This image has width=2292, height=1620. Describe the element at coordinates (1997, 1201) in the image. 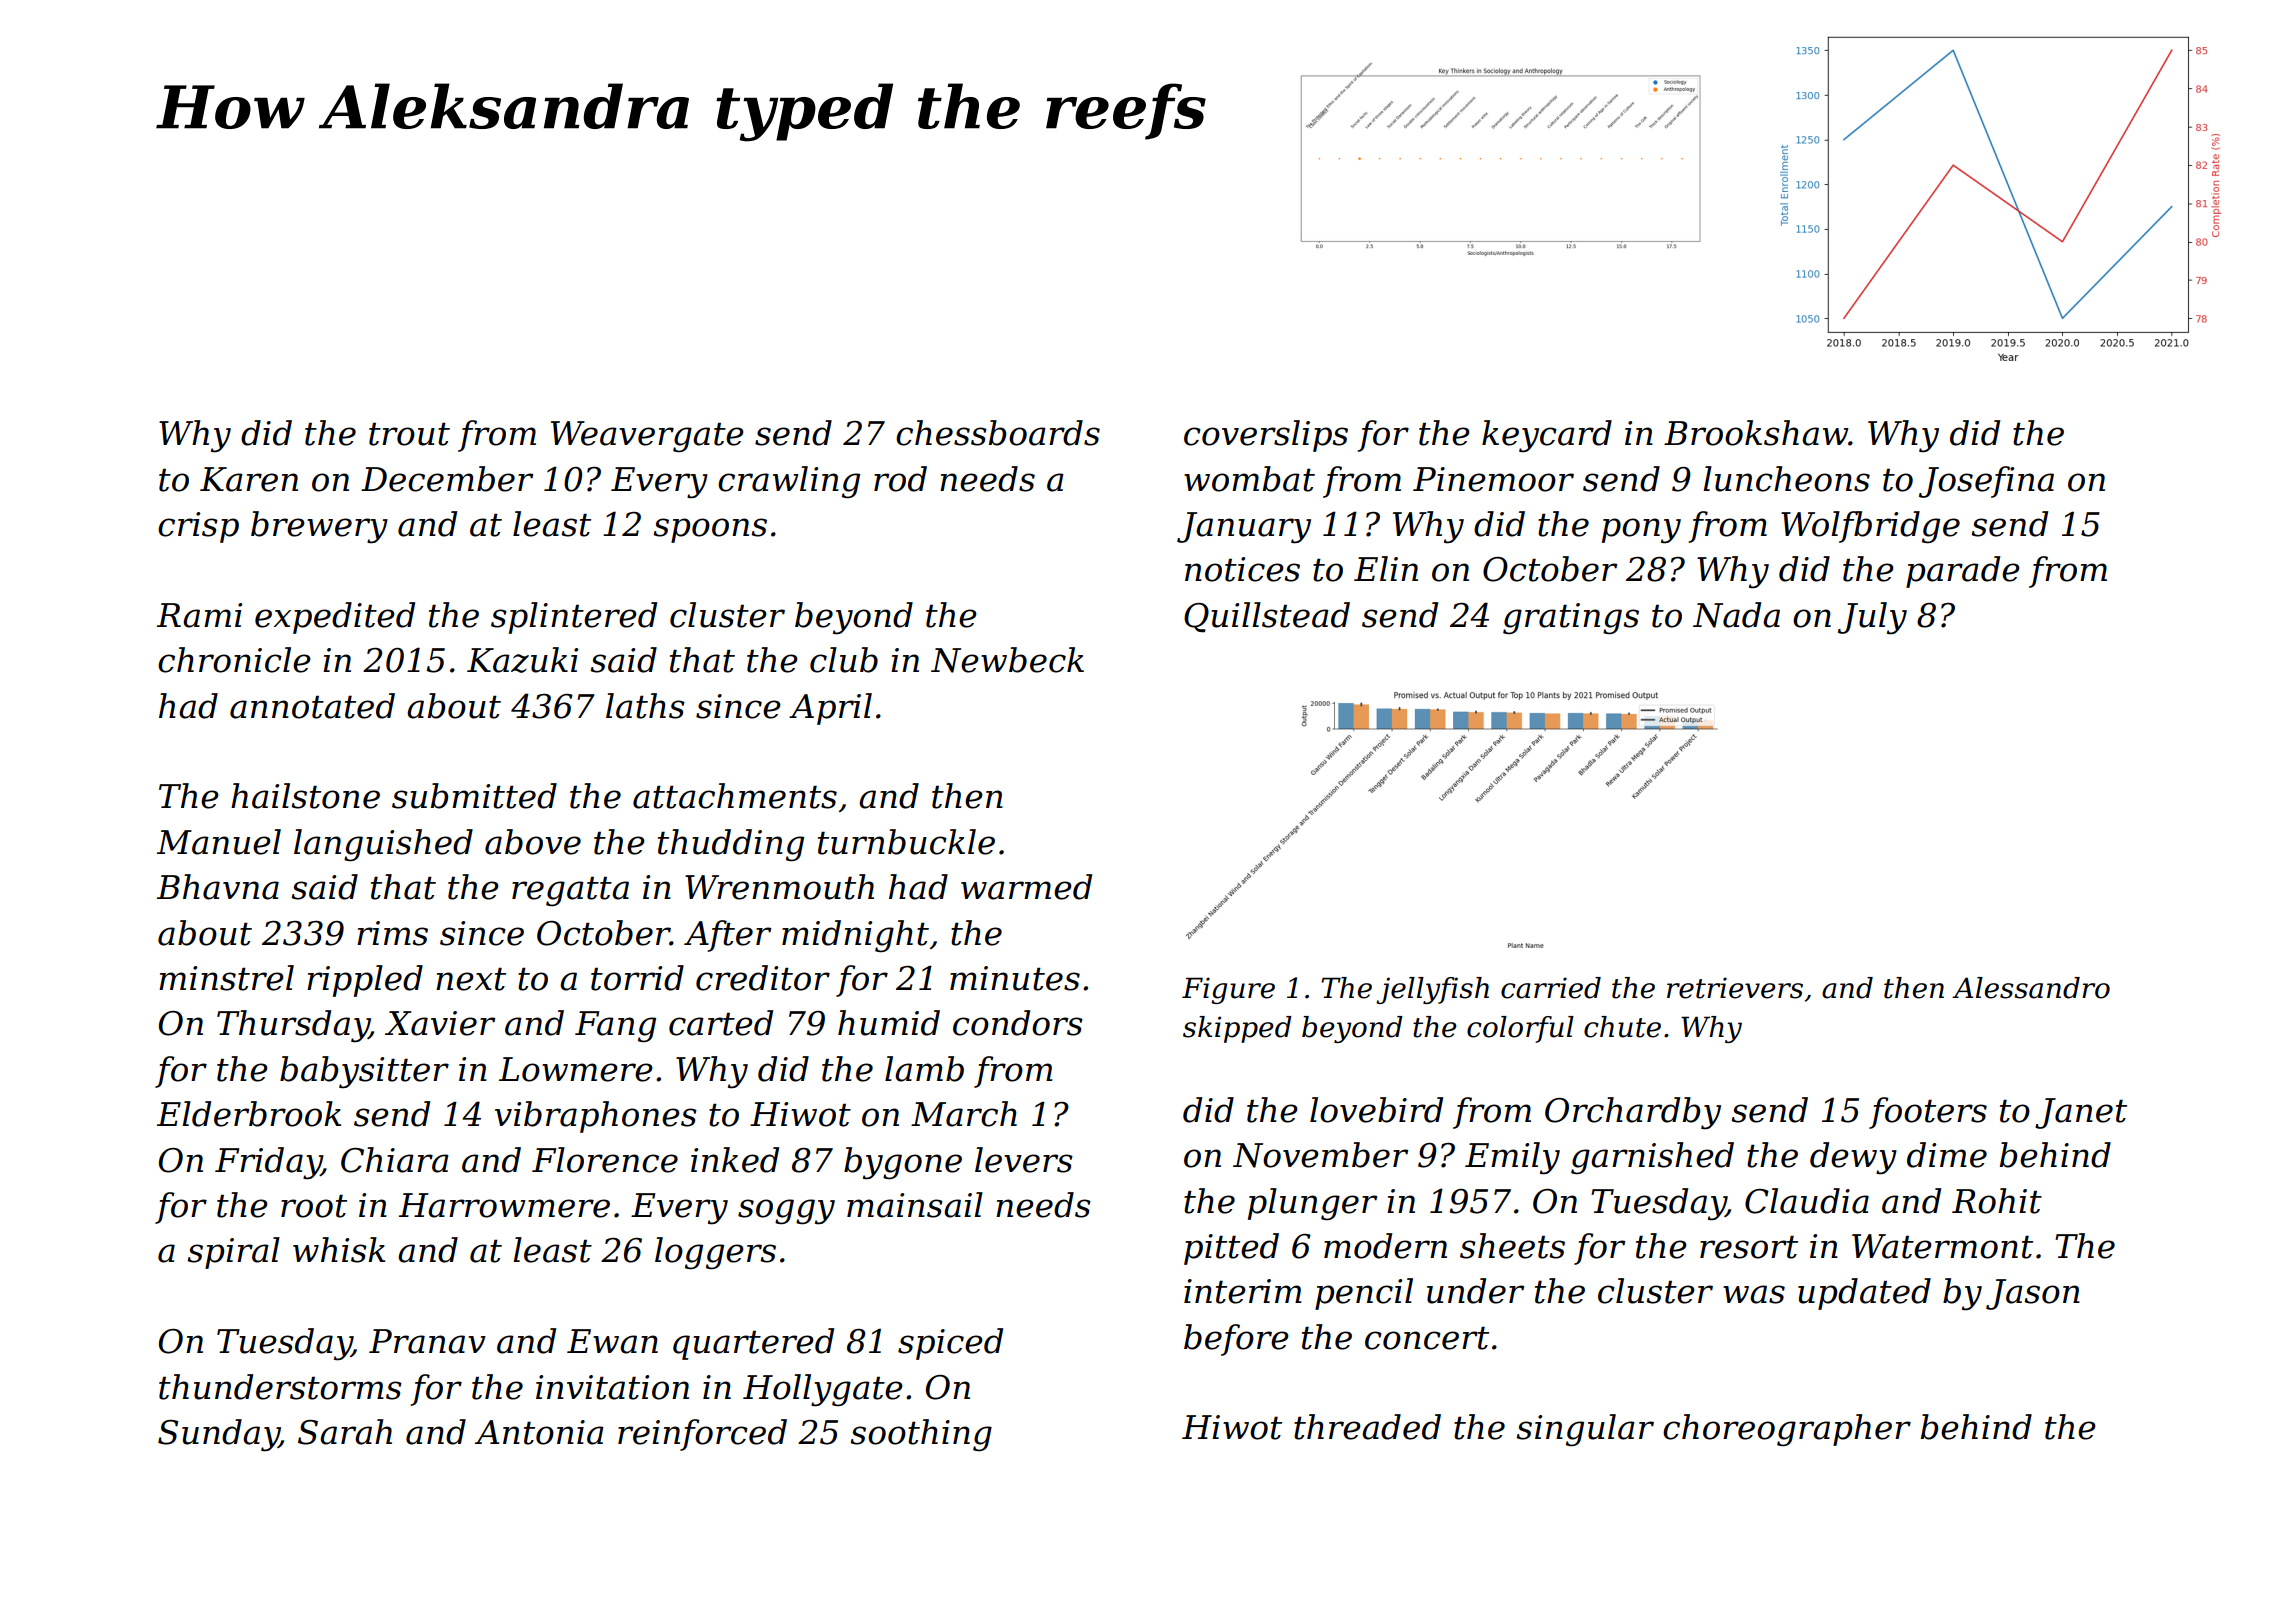

I see `Rohit` at that location.
